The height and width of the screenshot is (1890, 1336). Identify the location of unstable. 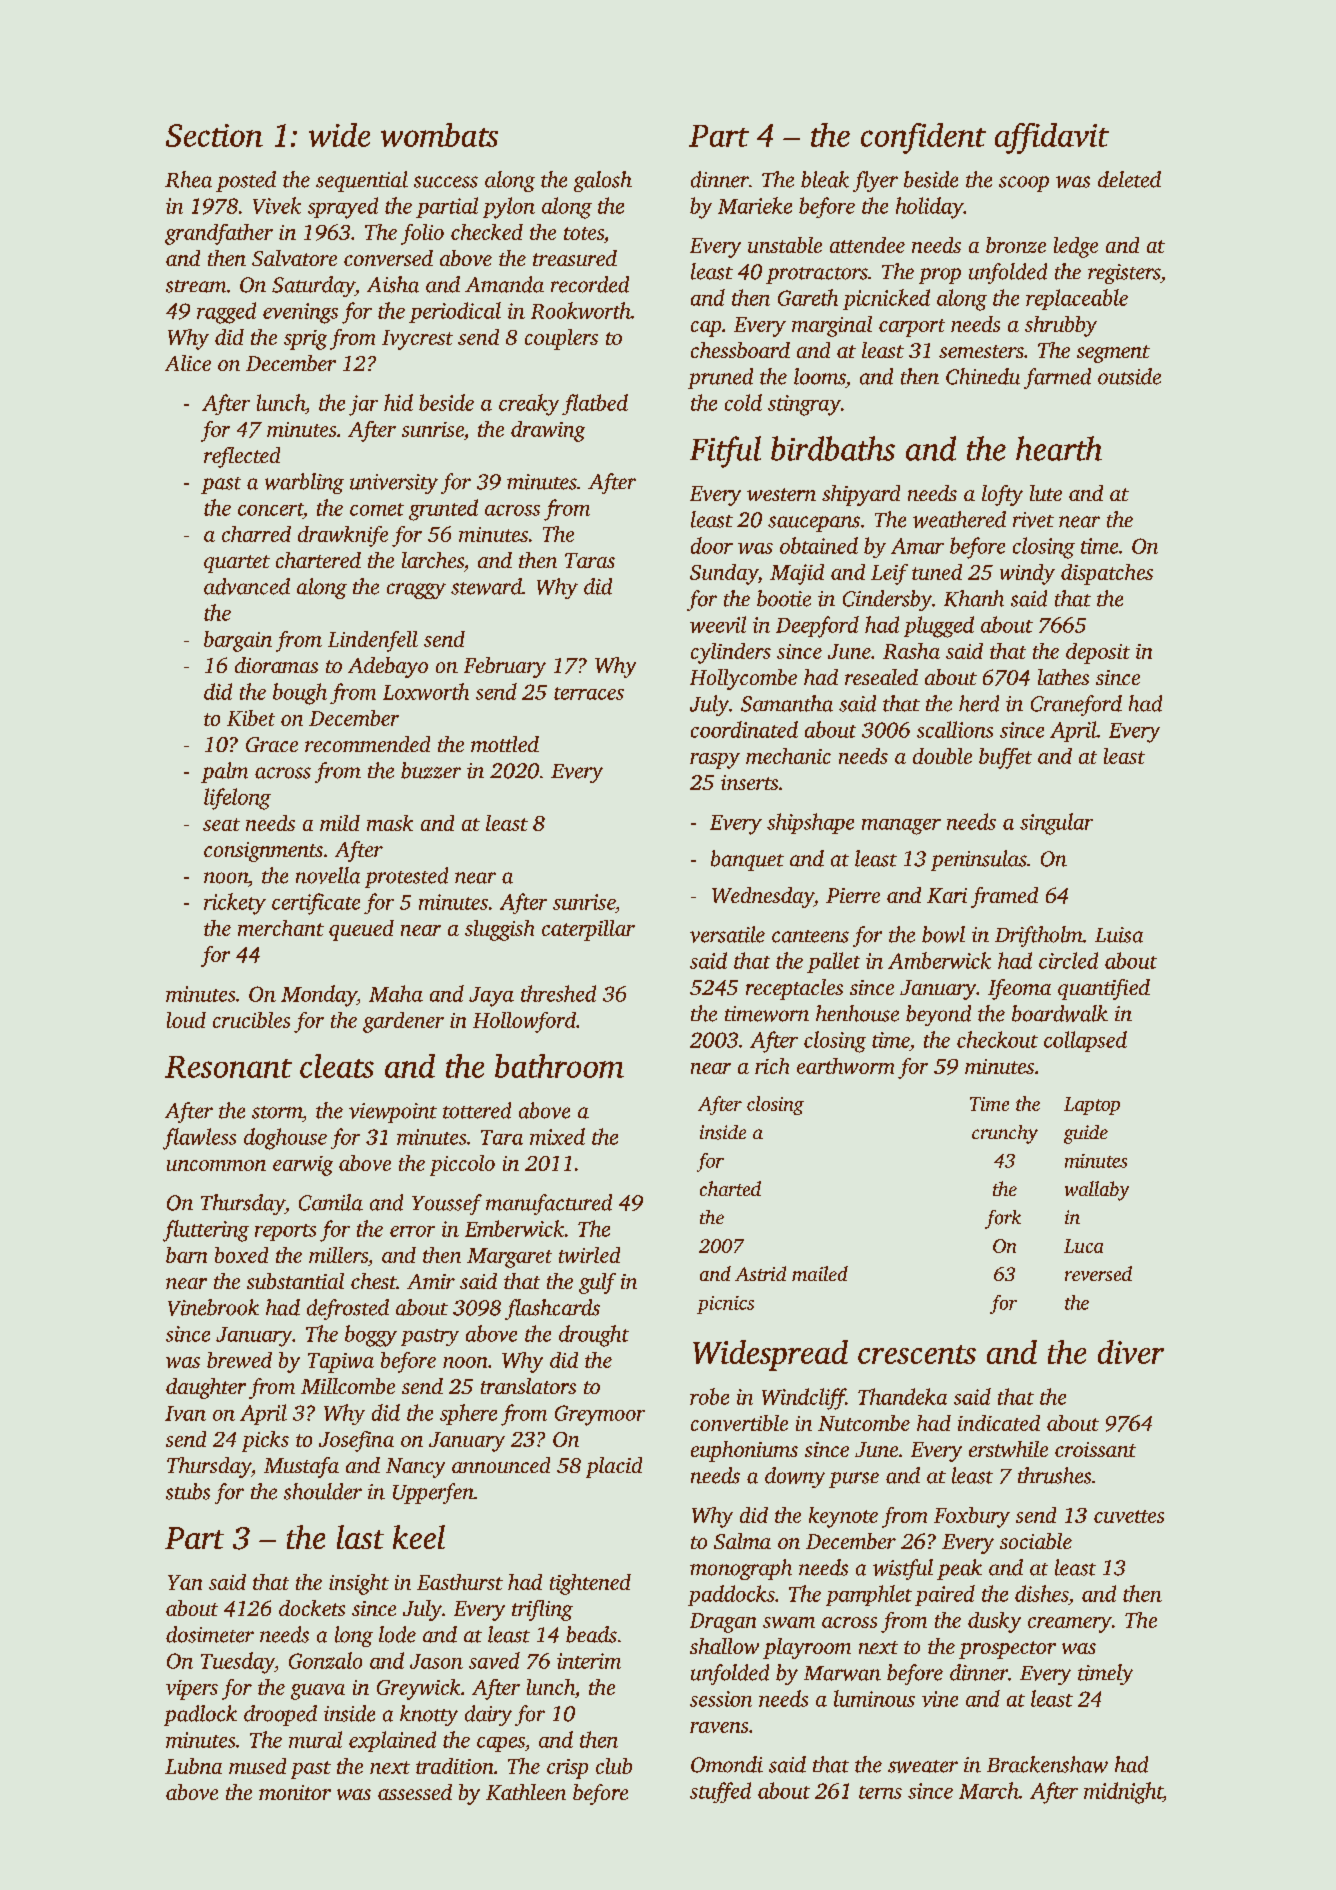
(785, 245).
